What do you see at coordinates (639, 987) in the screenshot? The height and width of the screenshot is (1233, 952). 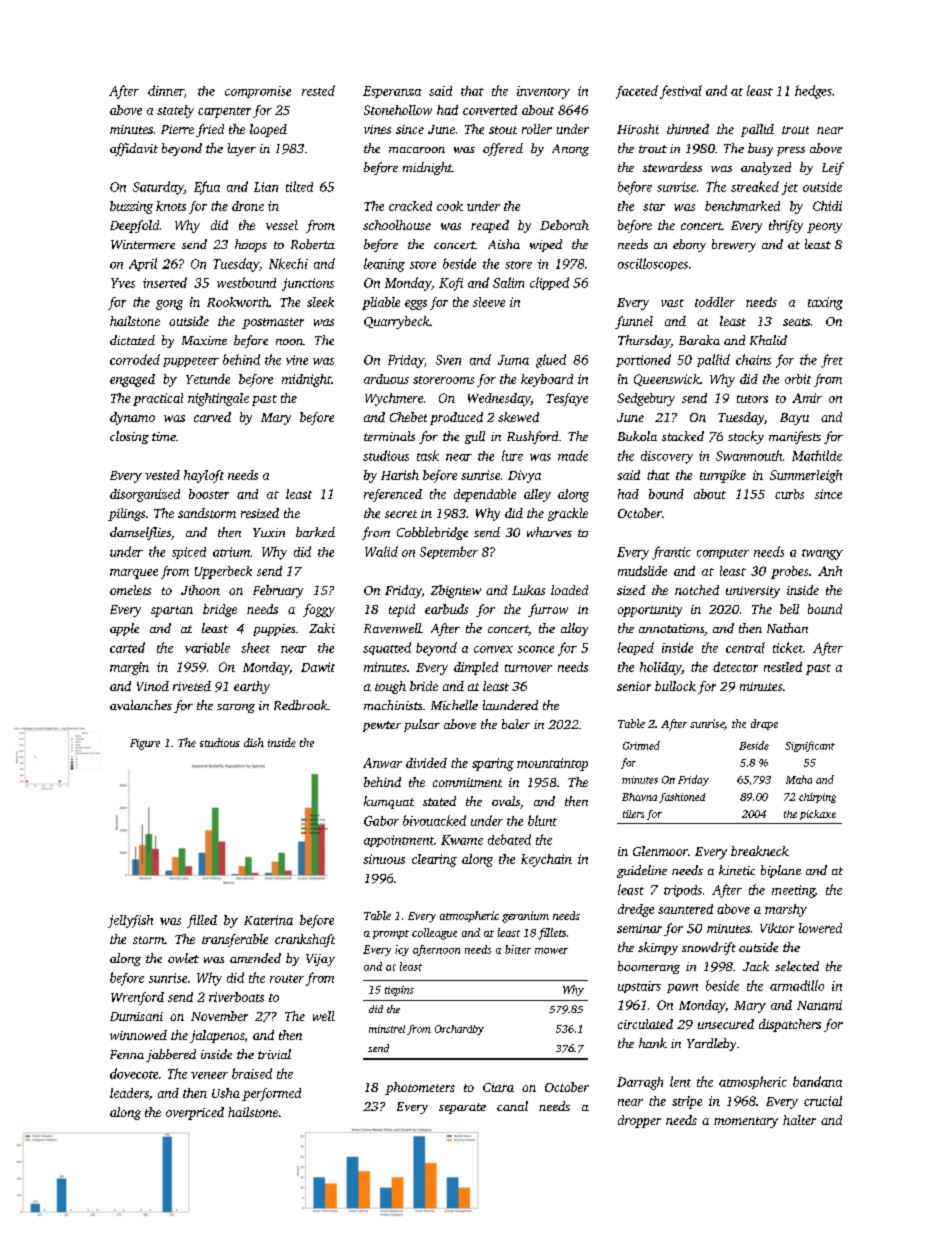 I see `upstairs` at bounding box center [639, 987].
